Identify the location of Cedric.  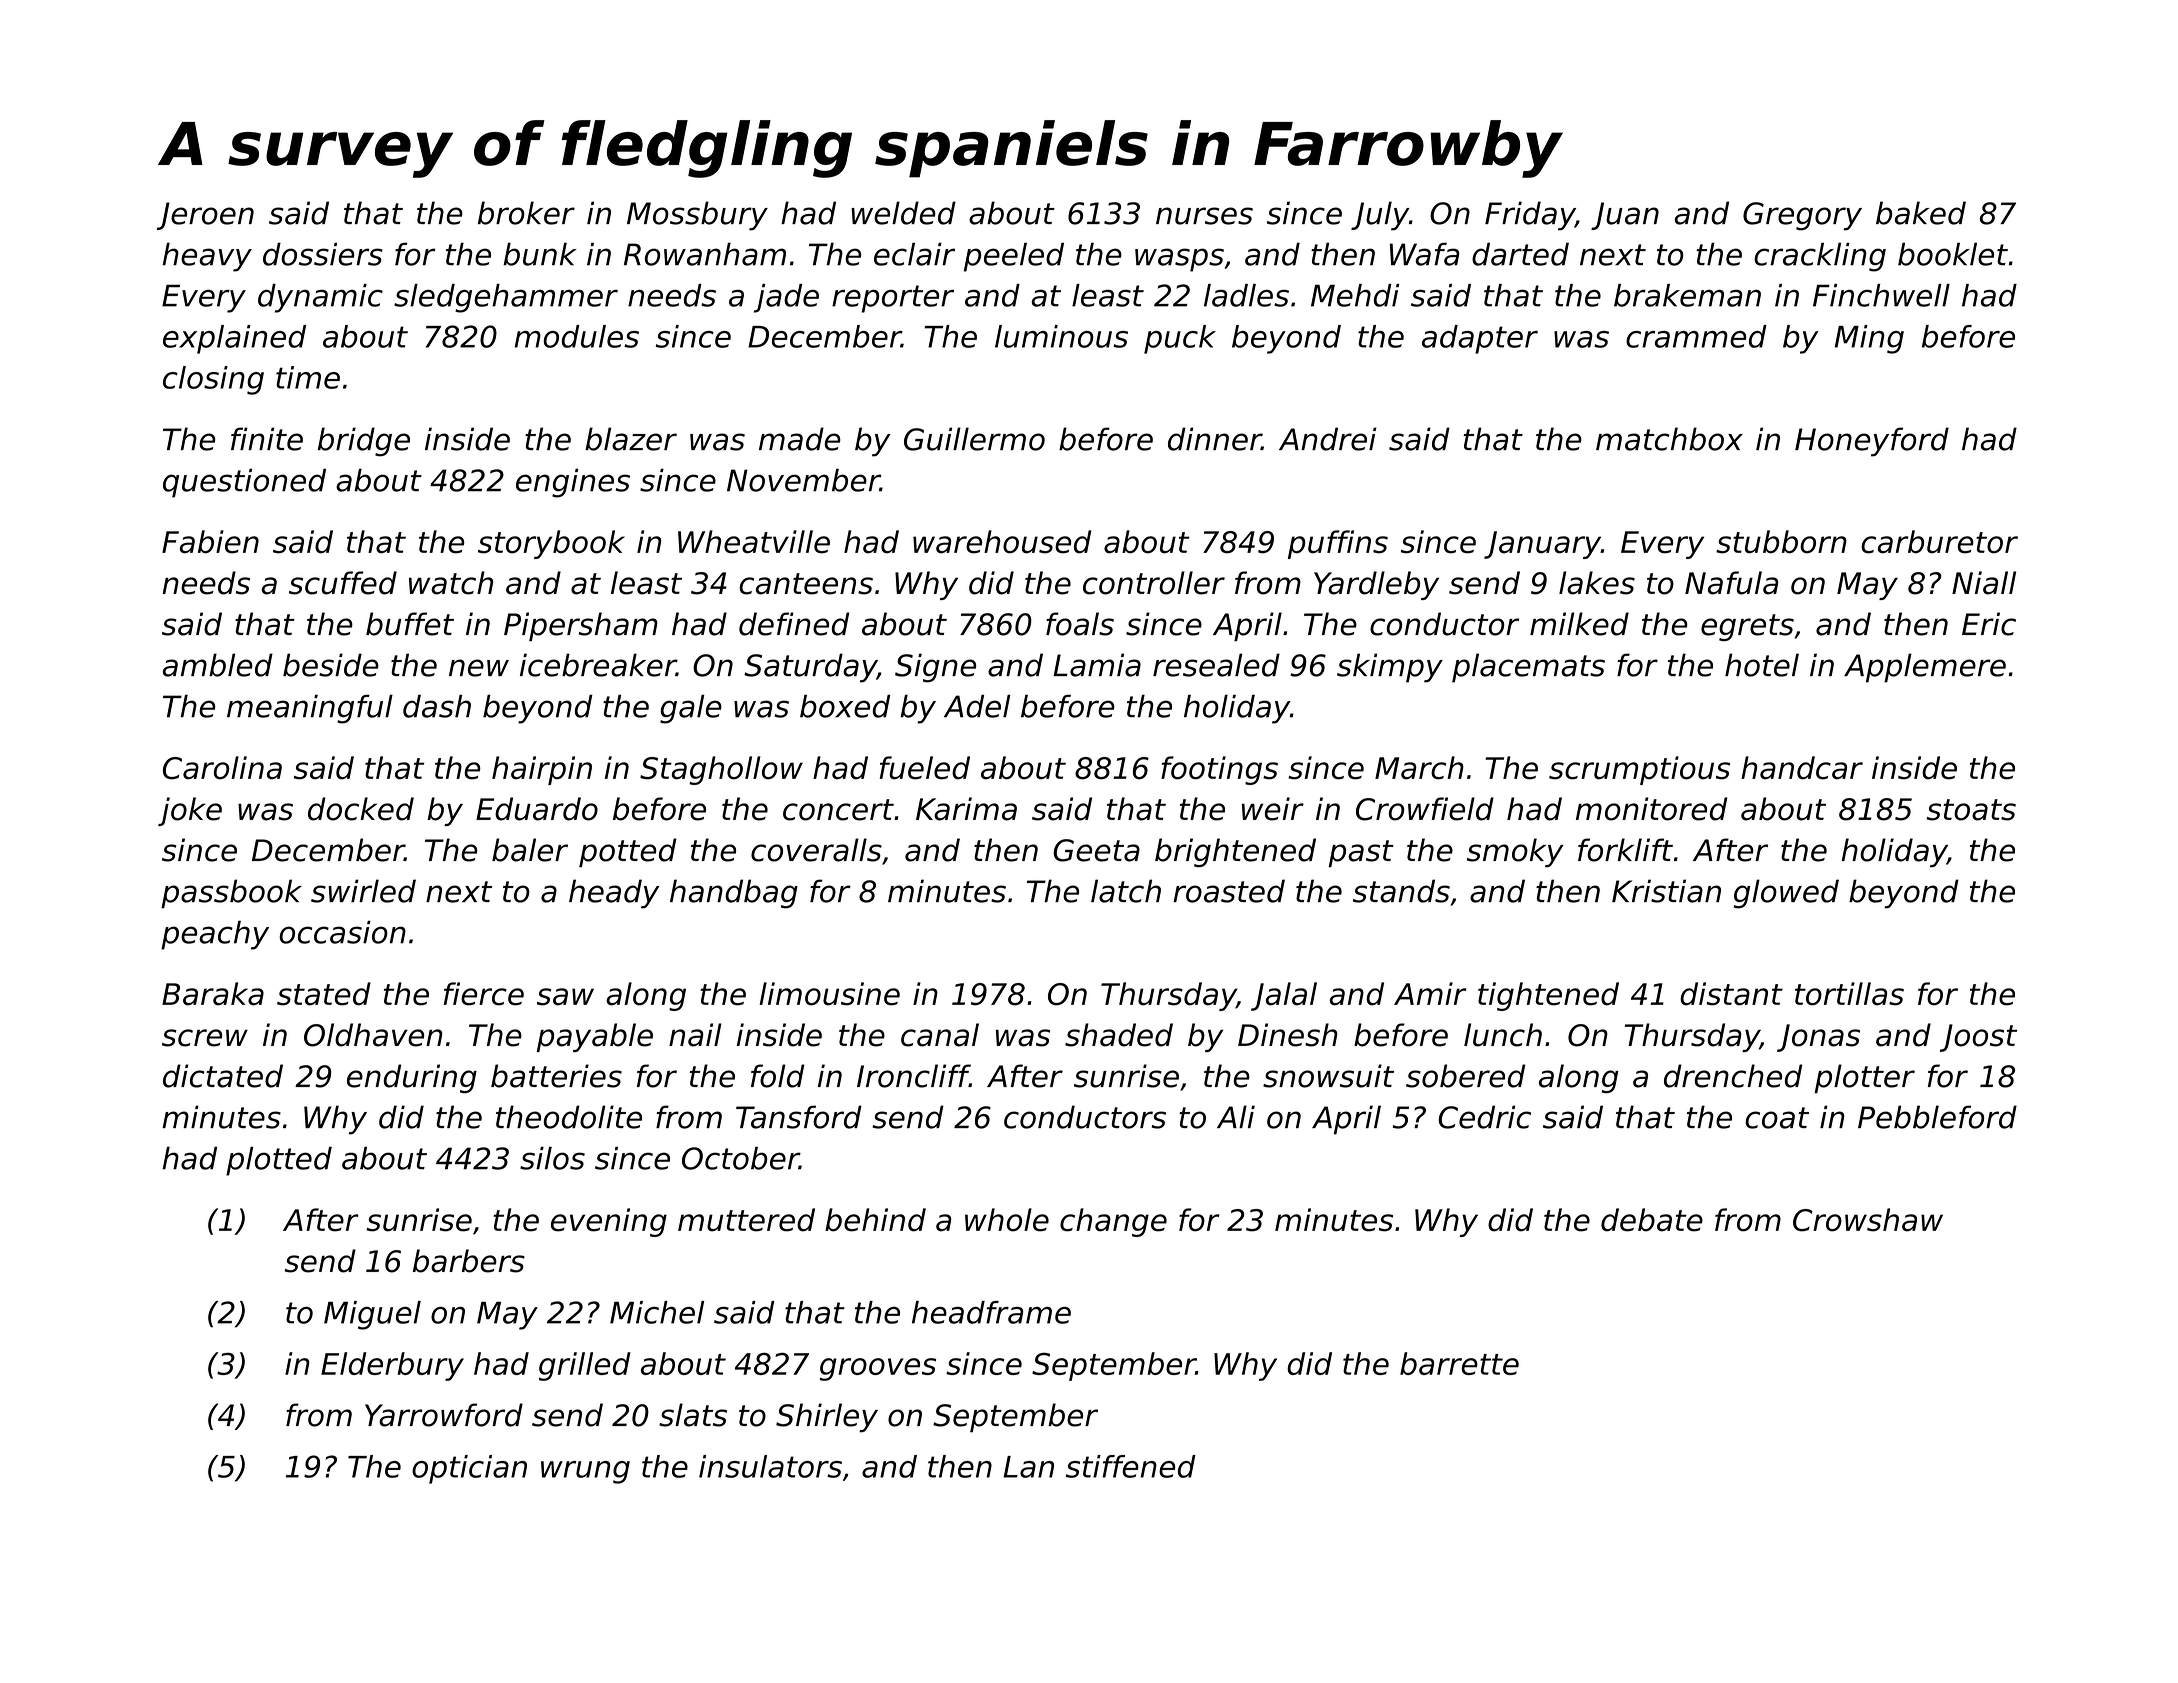
(1484, 1117).
